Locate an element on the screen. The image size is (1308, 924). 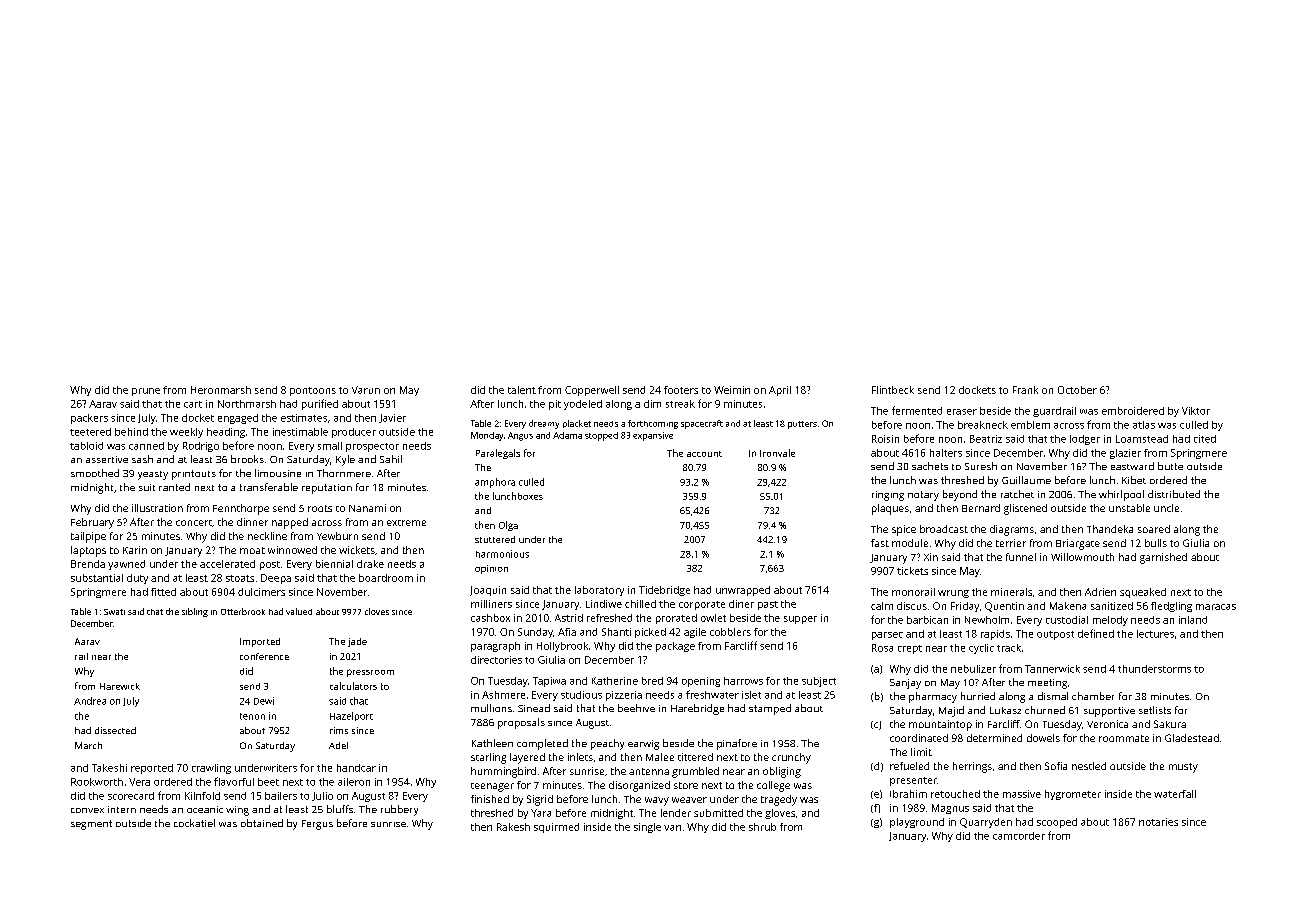
setlists is located at coordinates (1155, 710).
